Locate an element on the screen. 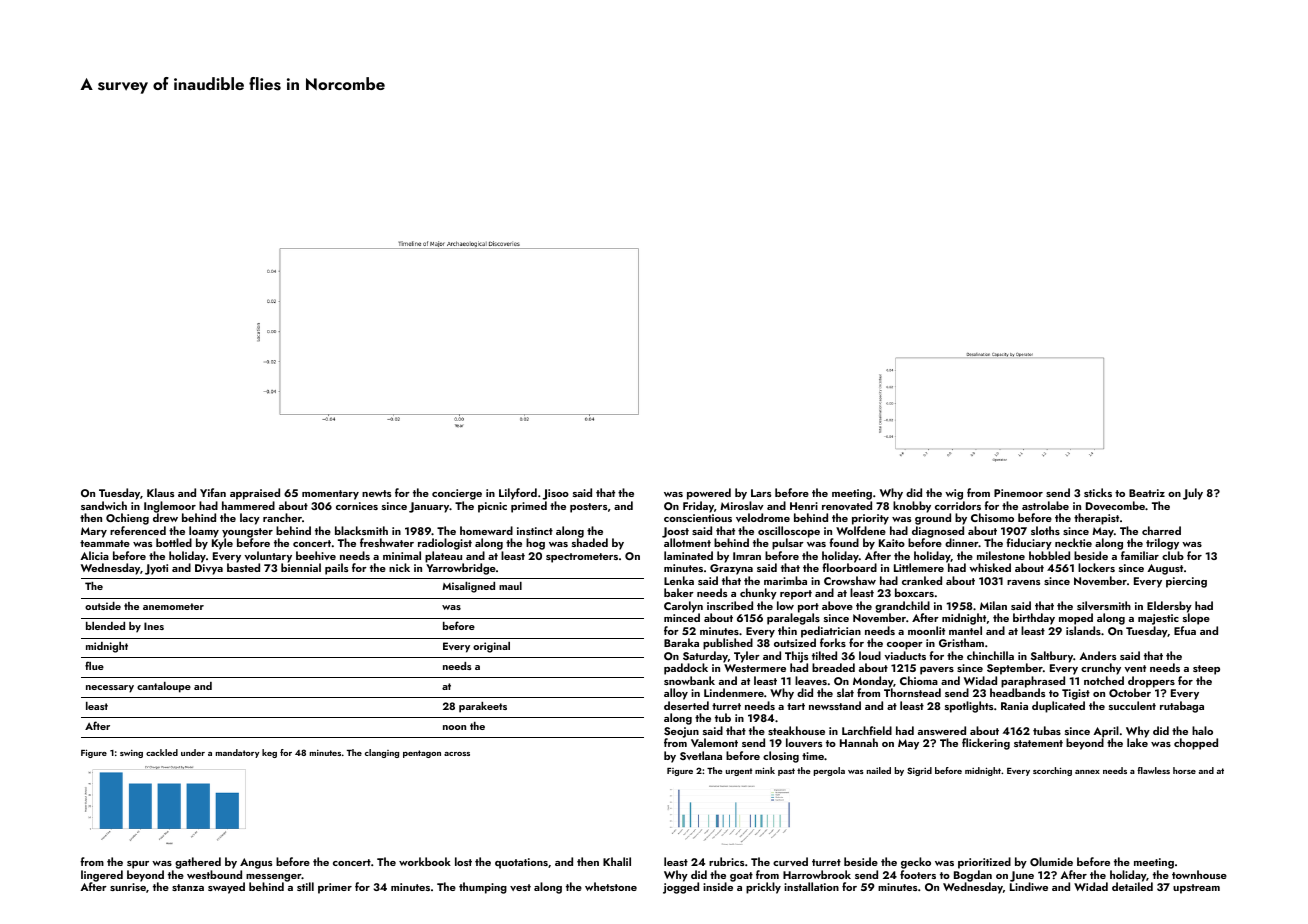 This screenshot has height=924, width=1308. gecko is located at coordinates (916, 863).
